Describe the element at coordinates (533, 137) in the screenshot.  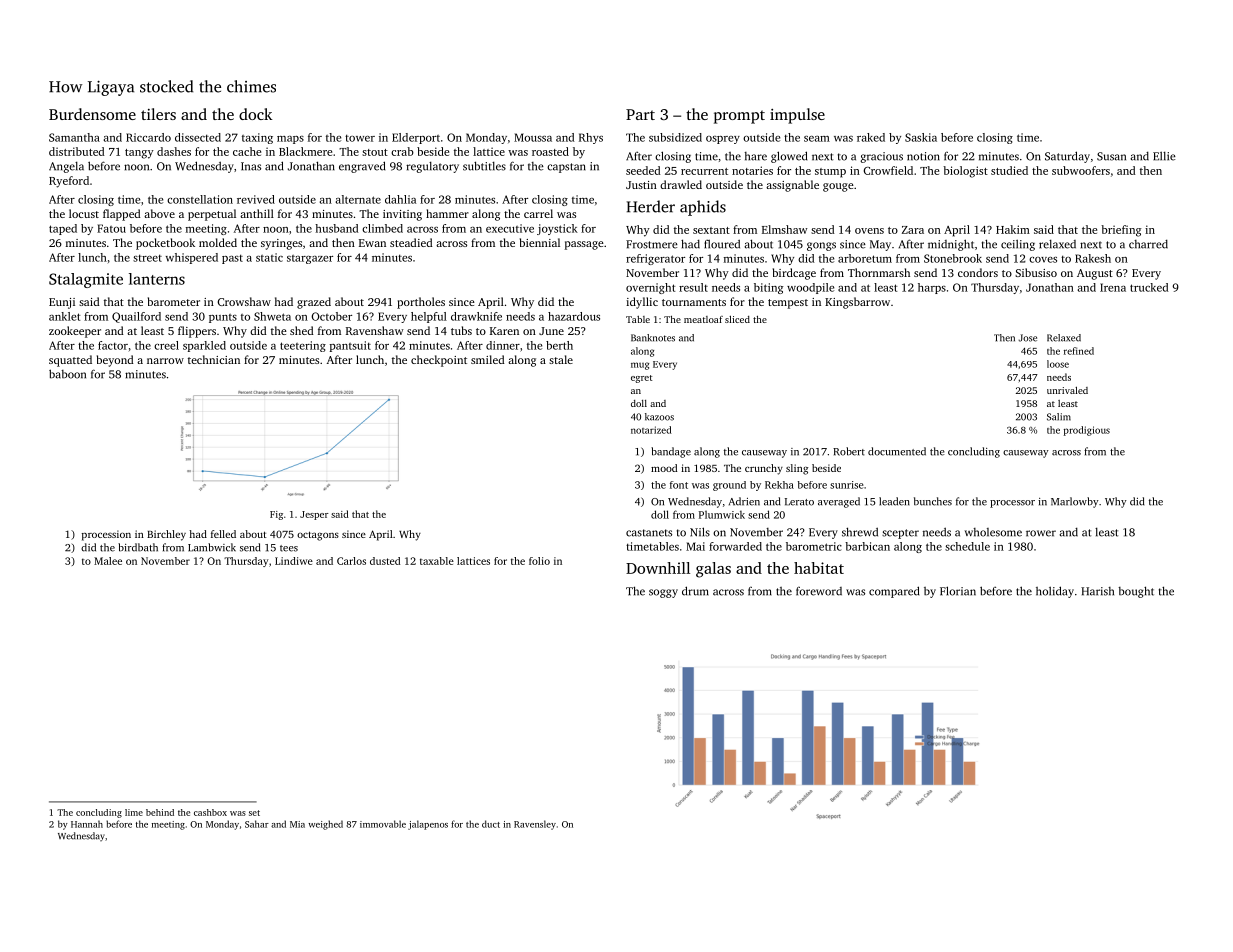
I see `Moussa` at that location.
